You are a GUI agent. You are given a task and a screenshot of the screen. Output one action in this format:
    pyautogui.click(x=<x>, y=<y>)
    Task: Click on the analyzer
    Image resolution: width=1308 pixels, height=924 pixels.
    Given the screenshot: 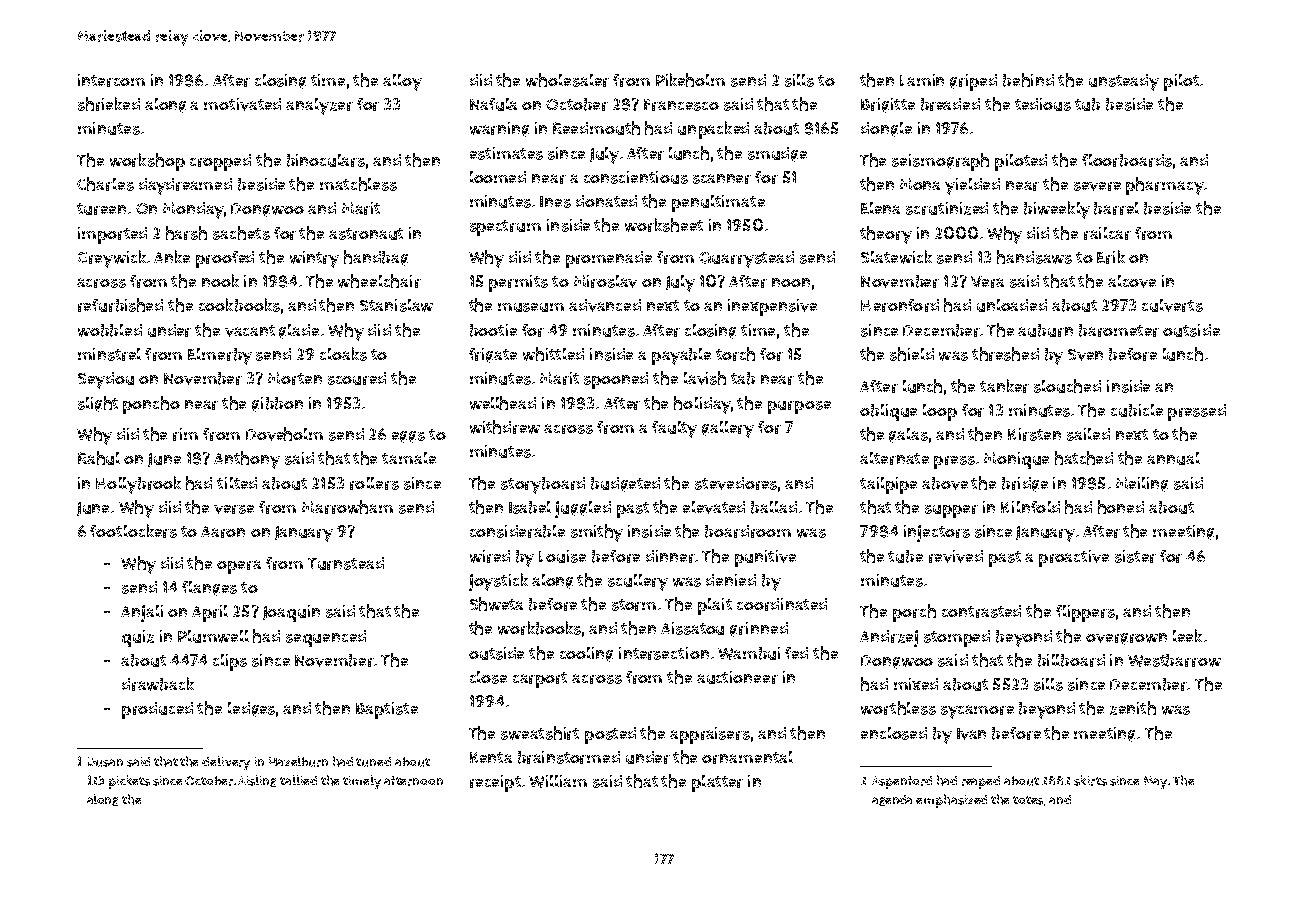 What is the action you would take?
    pyautogui.click(x=319, y=106)
